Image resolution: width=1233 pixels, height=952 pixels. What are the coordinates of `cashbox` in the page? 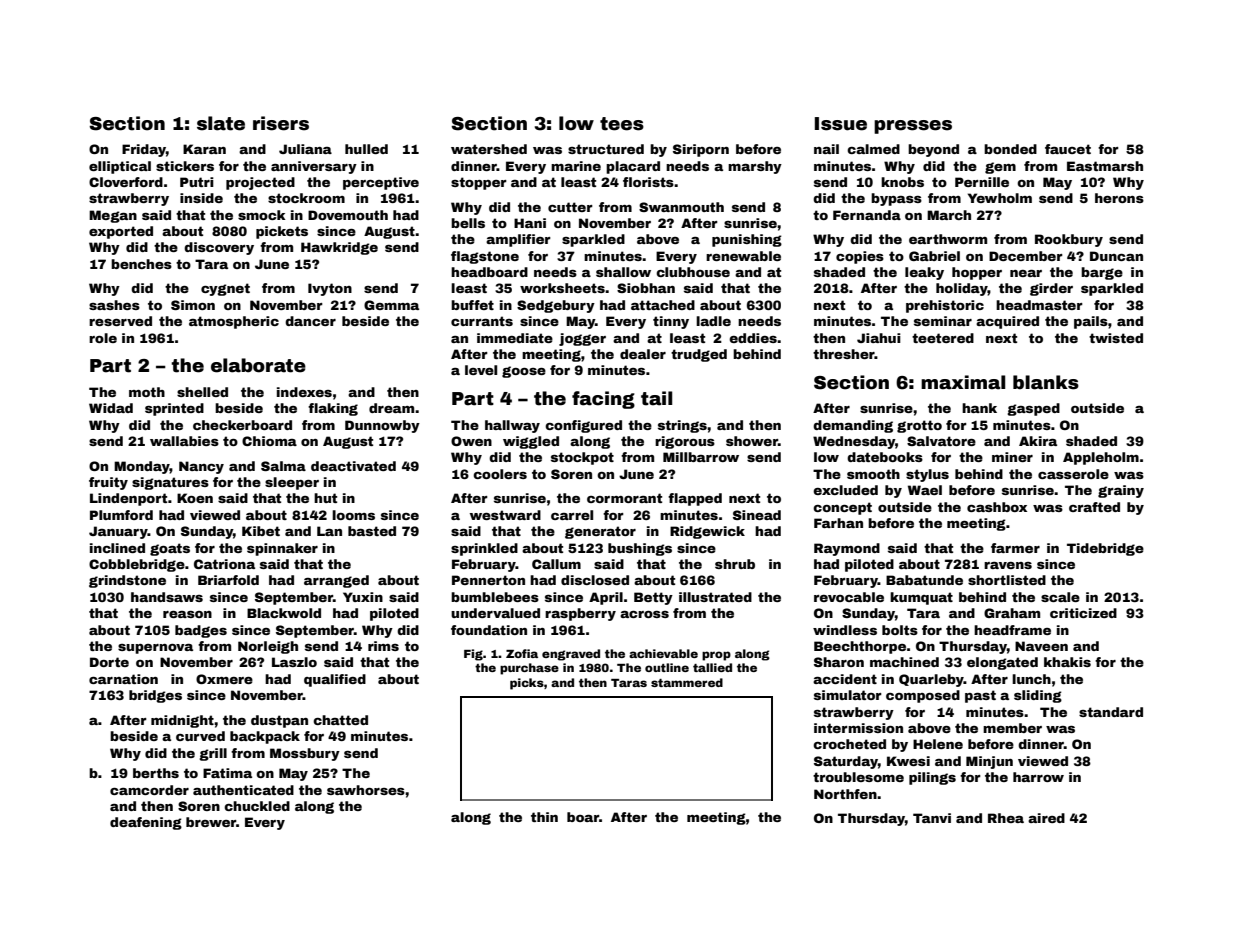 It's located at (997, 507).
